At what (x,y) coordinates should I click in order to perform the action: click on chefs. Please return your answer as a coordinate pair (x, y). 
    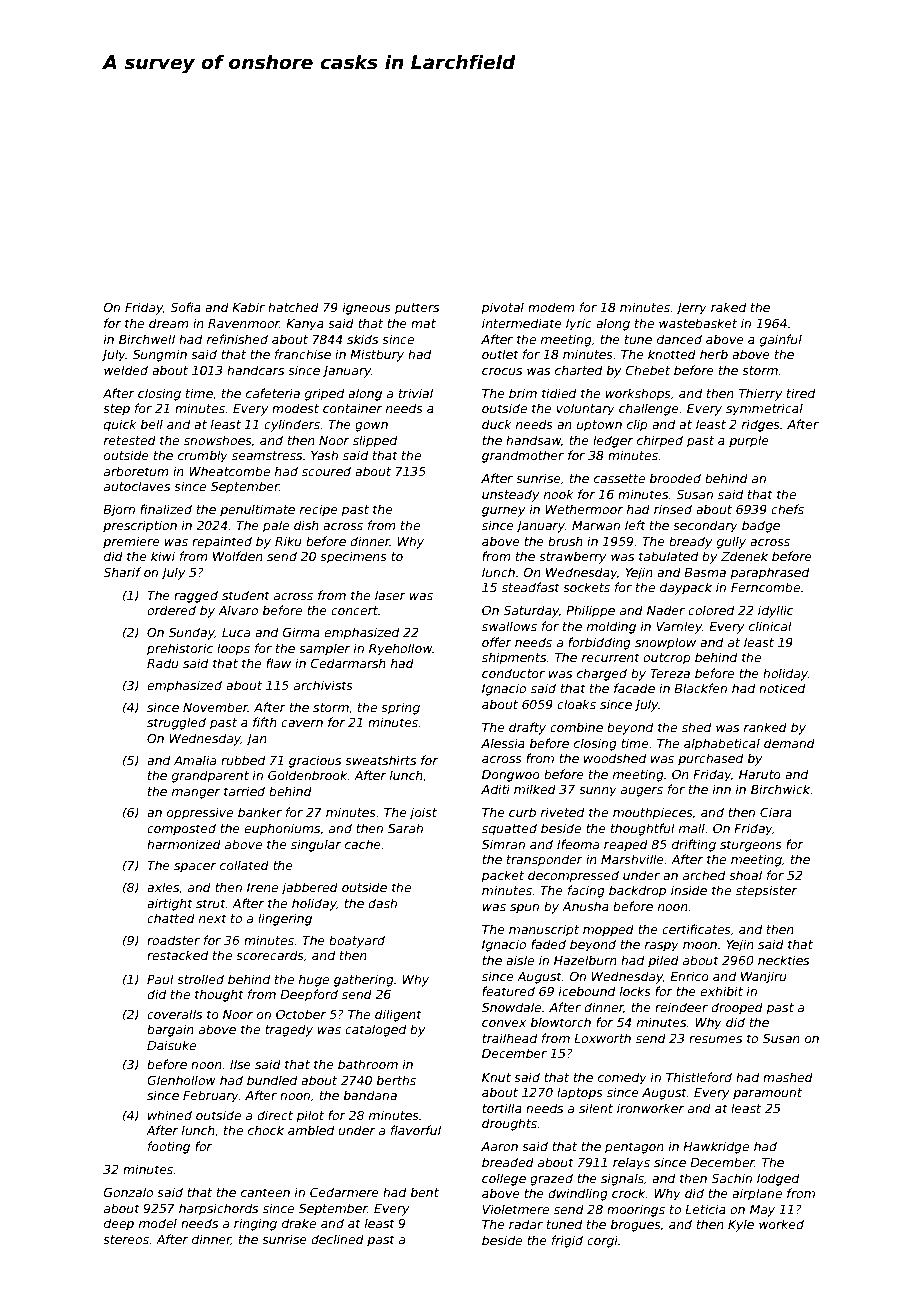
    Looking at the image, I should click on (787, 509).
